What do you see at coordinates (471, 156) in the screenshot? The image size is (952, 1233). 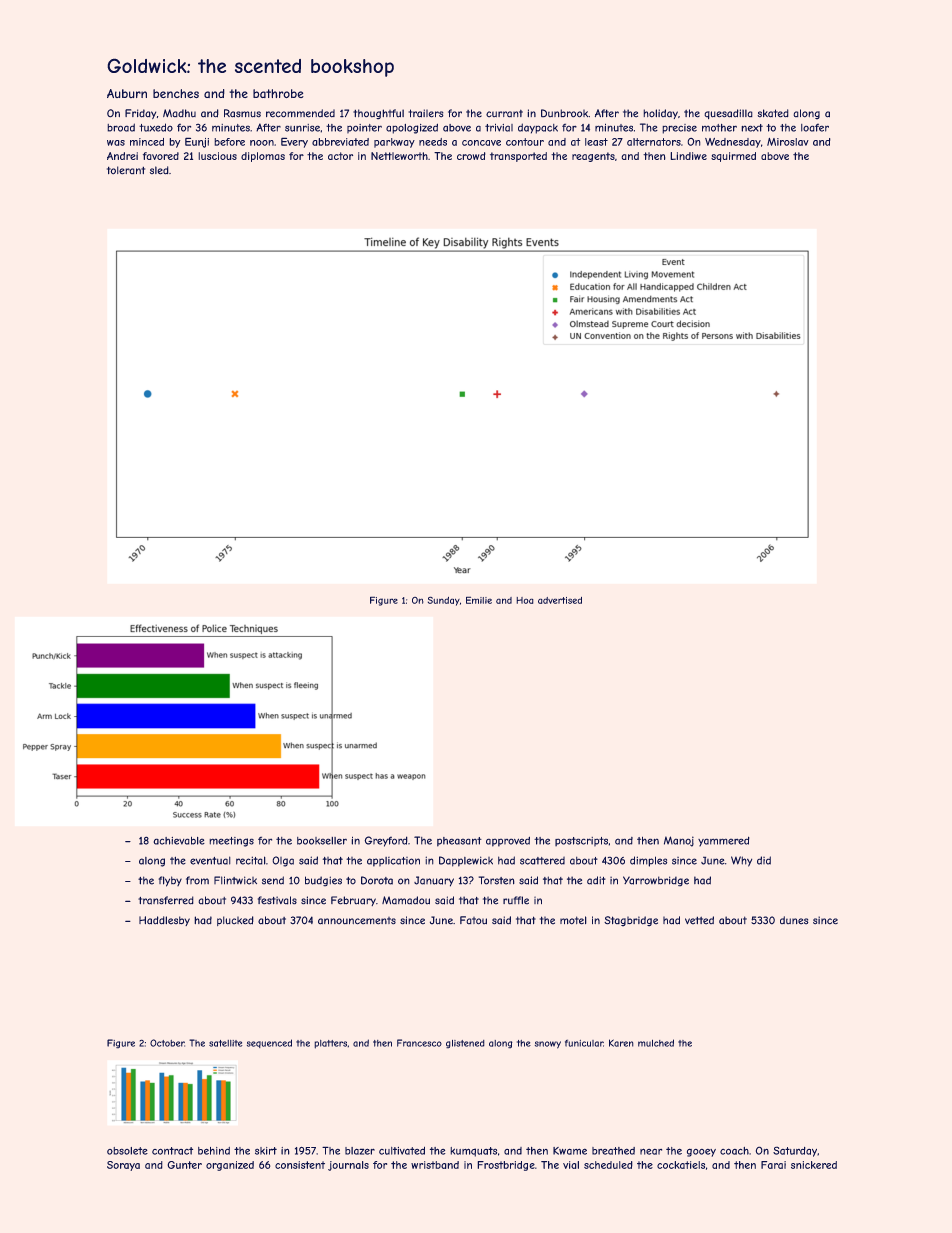 I see `crowd` at bounding box center [471, 156].
